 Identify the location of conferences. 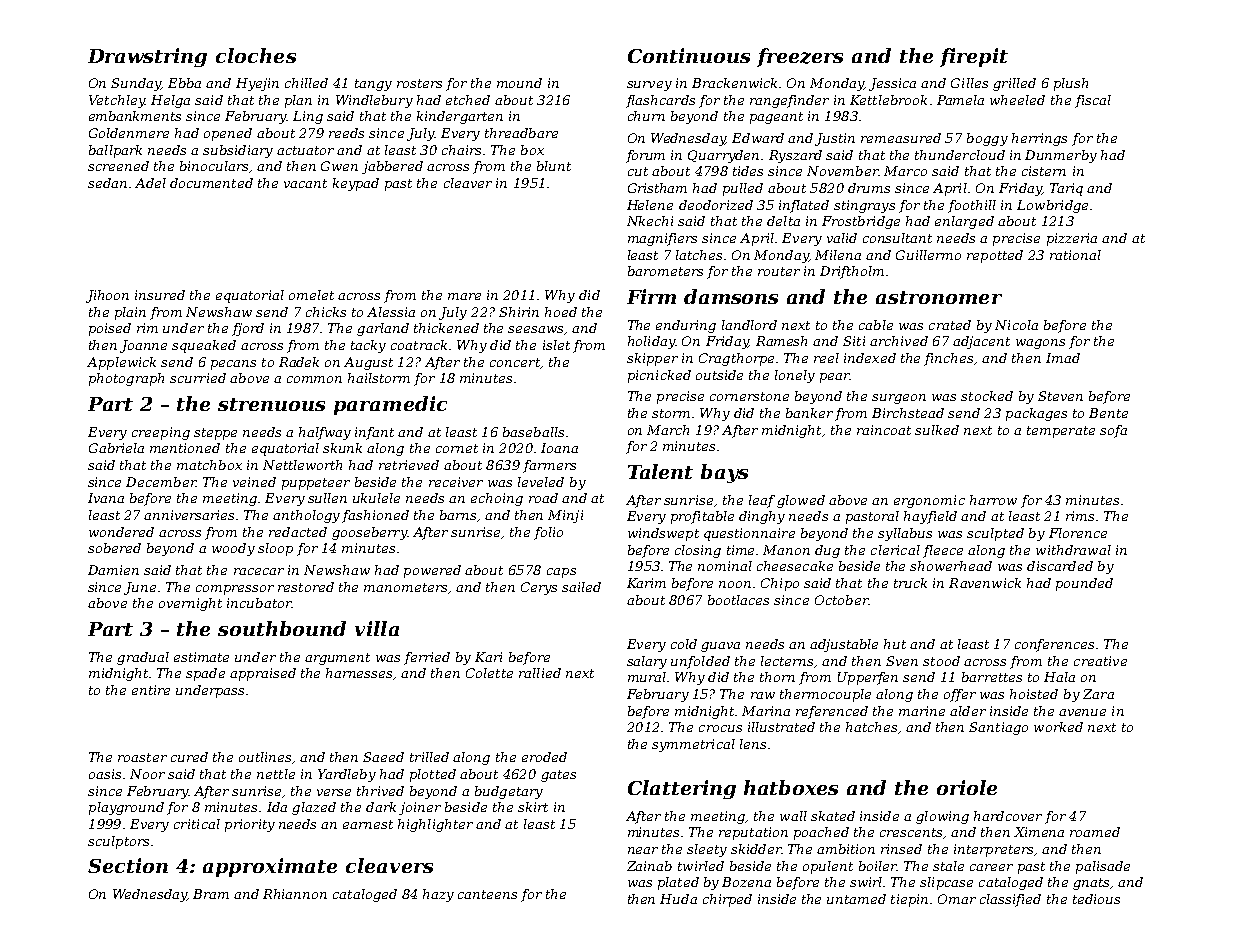
(1054, 645).
